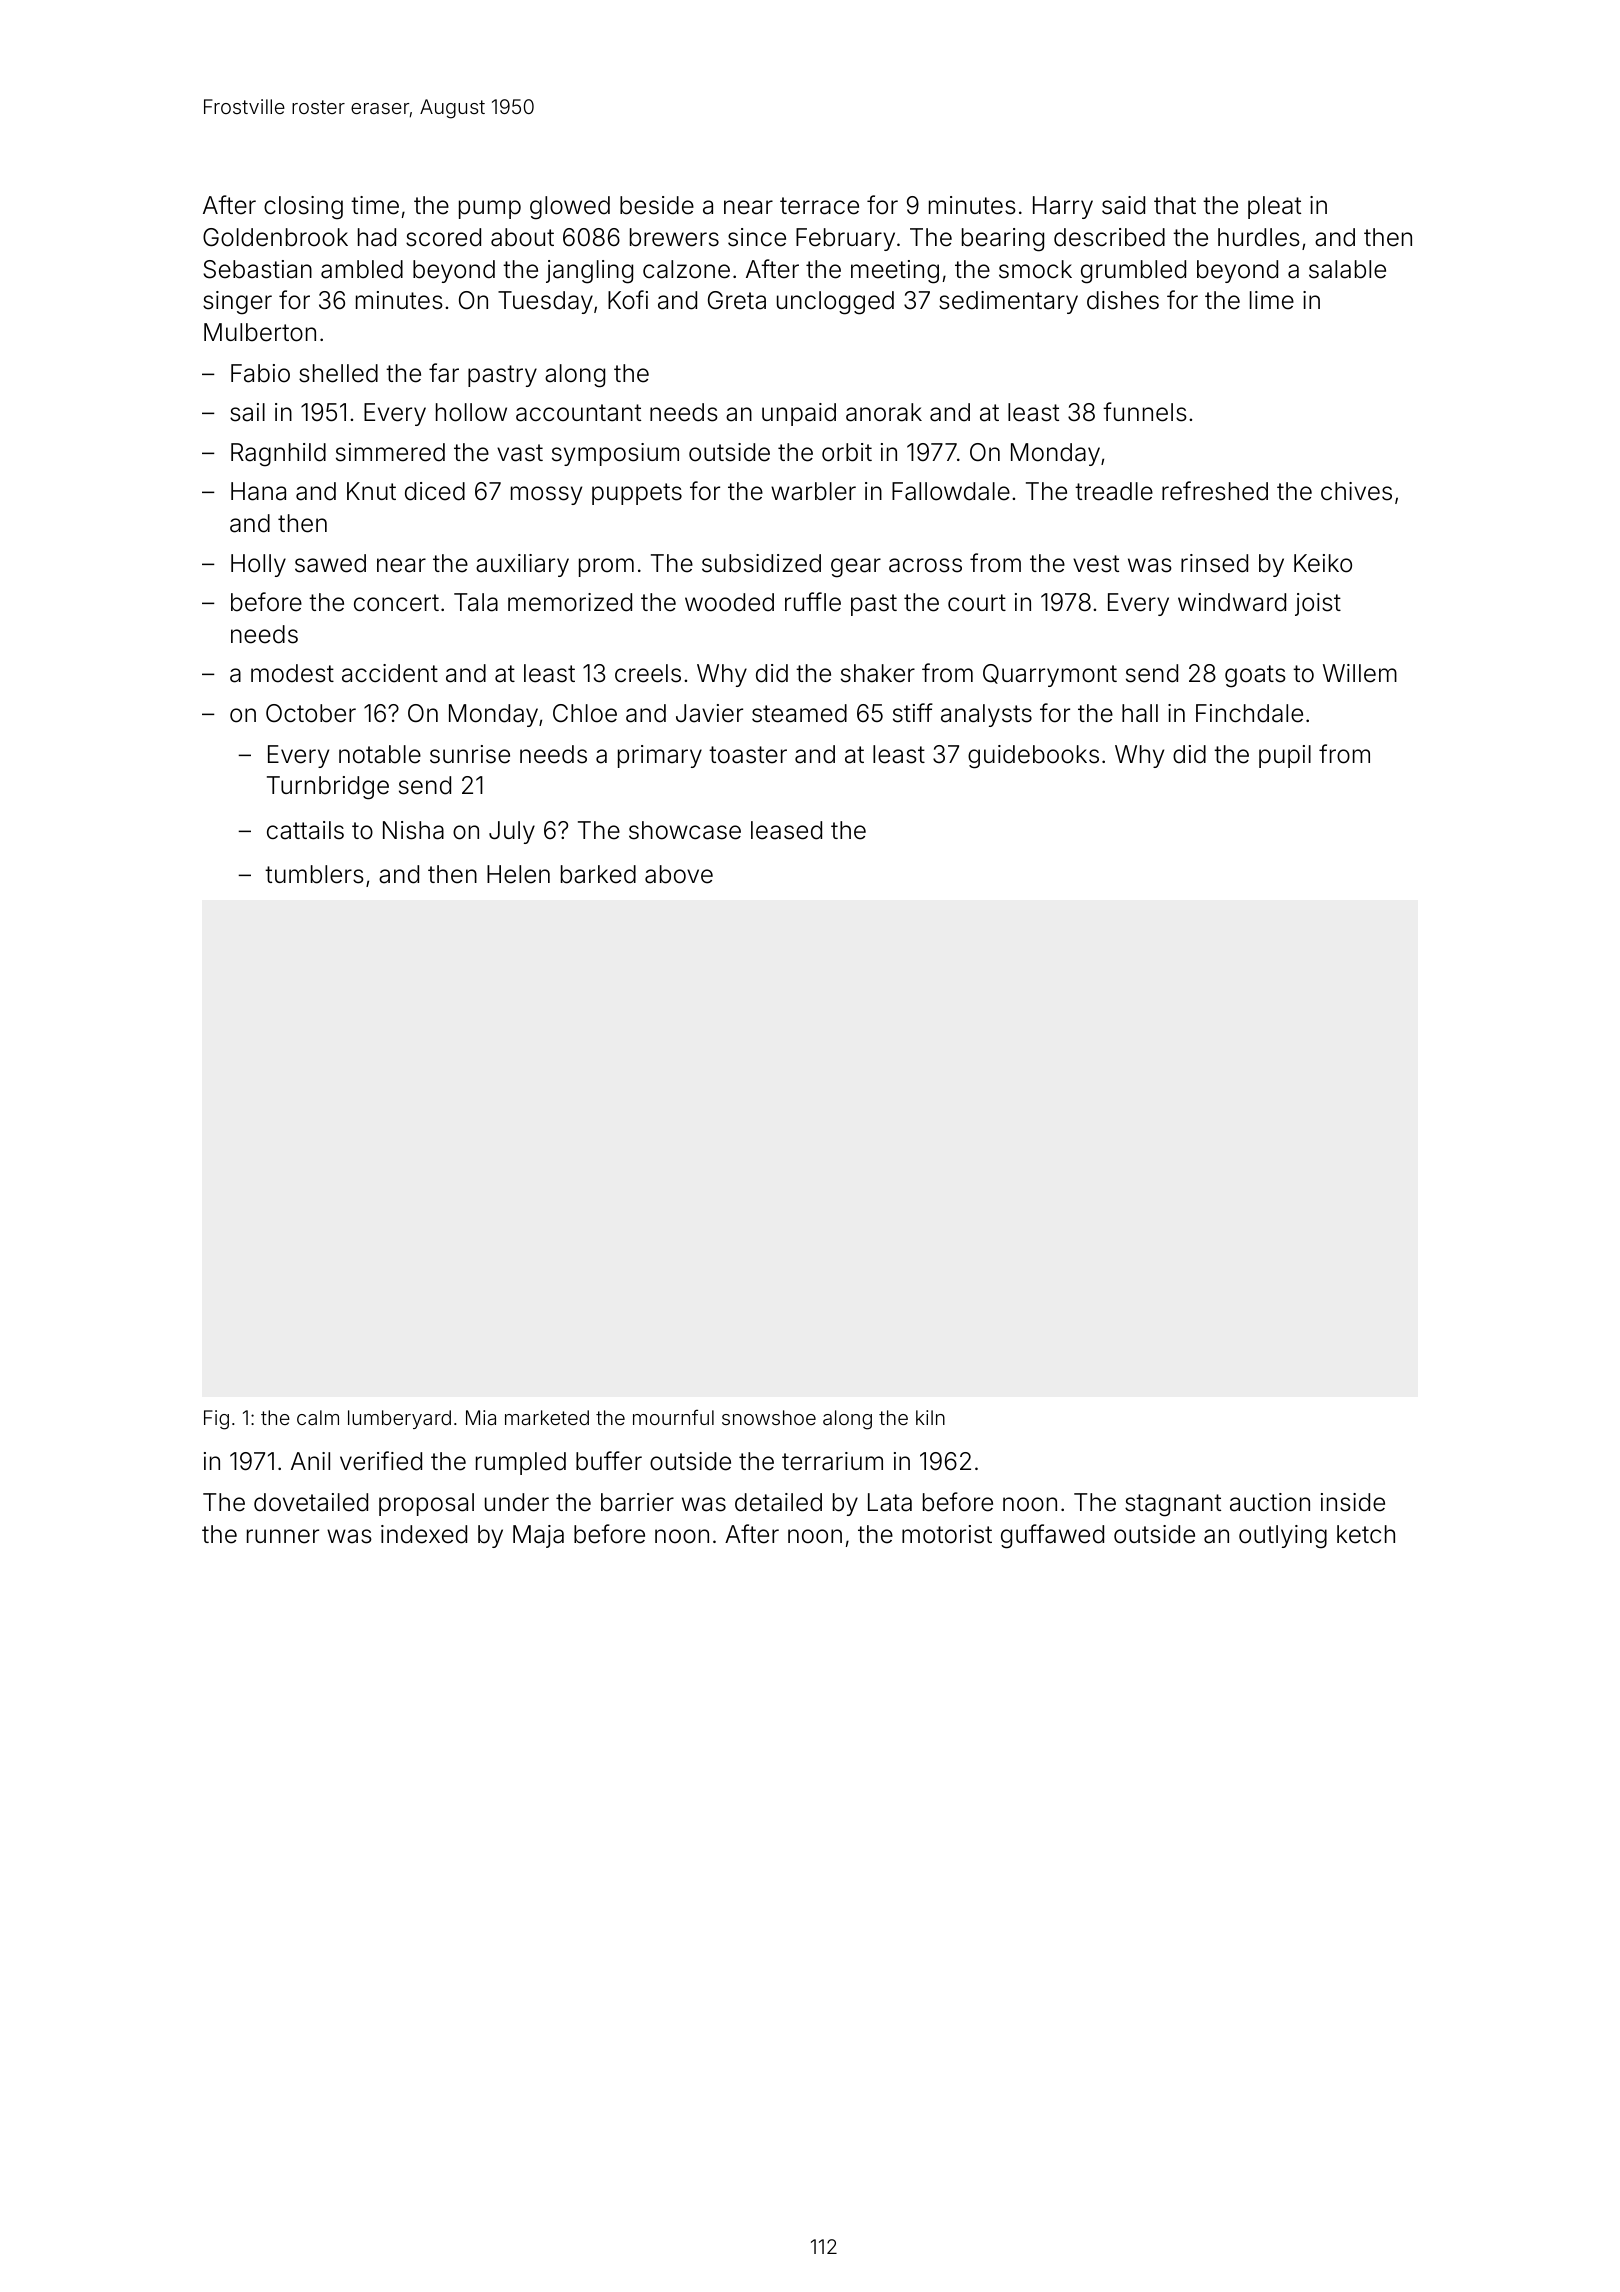 This page has width=1620, height=2292. What do you see at coordinates (216, 1420) in the page?
I see `Fig` at bounding box center [216, 1420].
